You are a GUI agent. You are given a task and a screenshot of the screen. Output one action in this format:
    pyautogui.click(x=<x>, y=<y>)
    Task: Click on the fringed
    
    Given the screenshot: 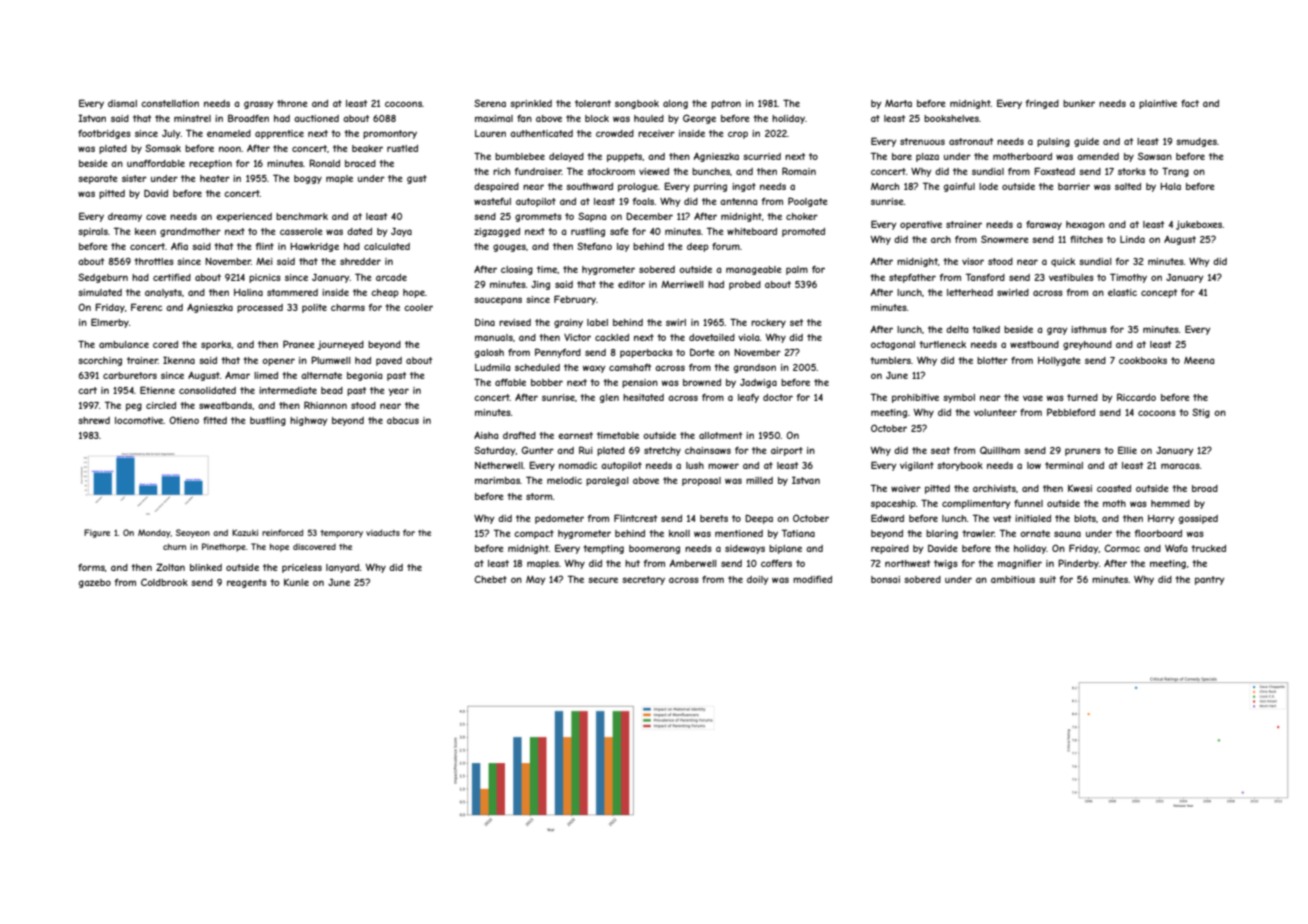 What is the action you would take?
    pyautogui.click(x=1042, y=104)
